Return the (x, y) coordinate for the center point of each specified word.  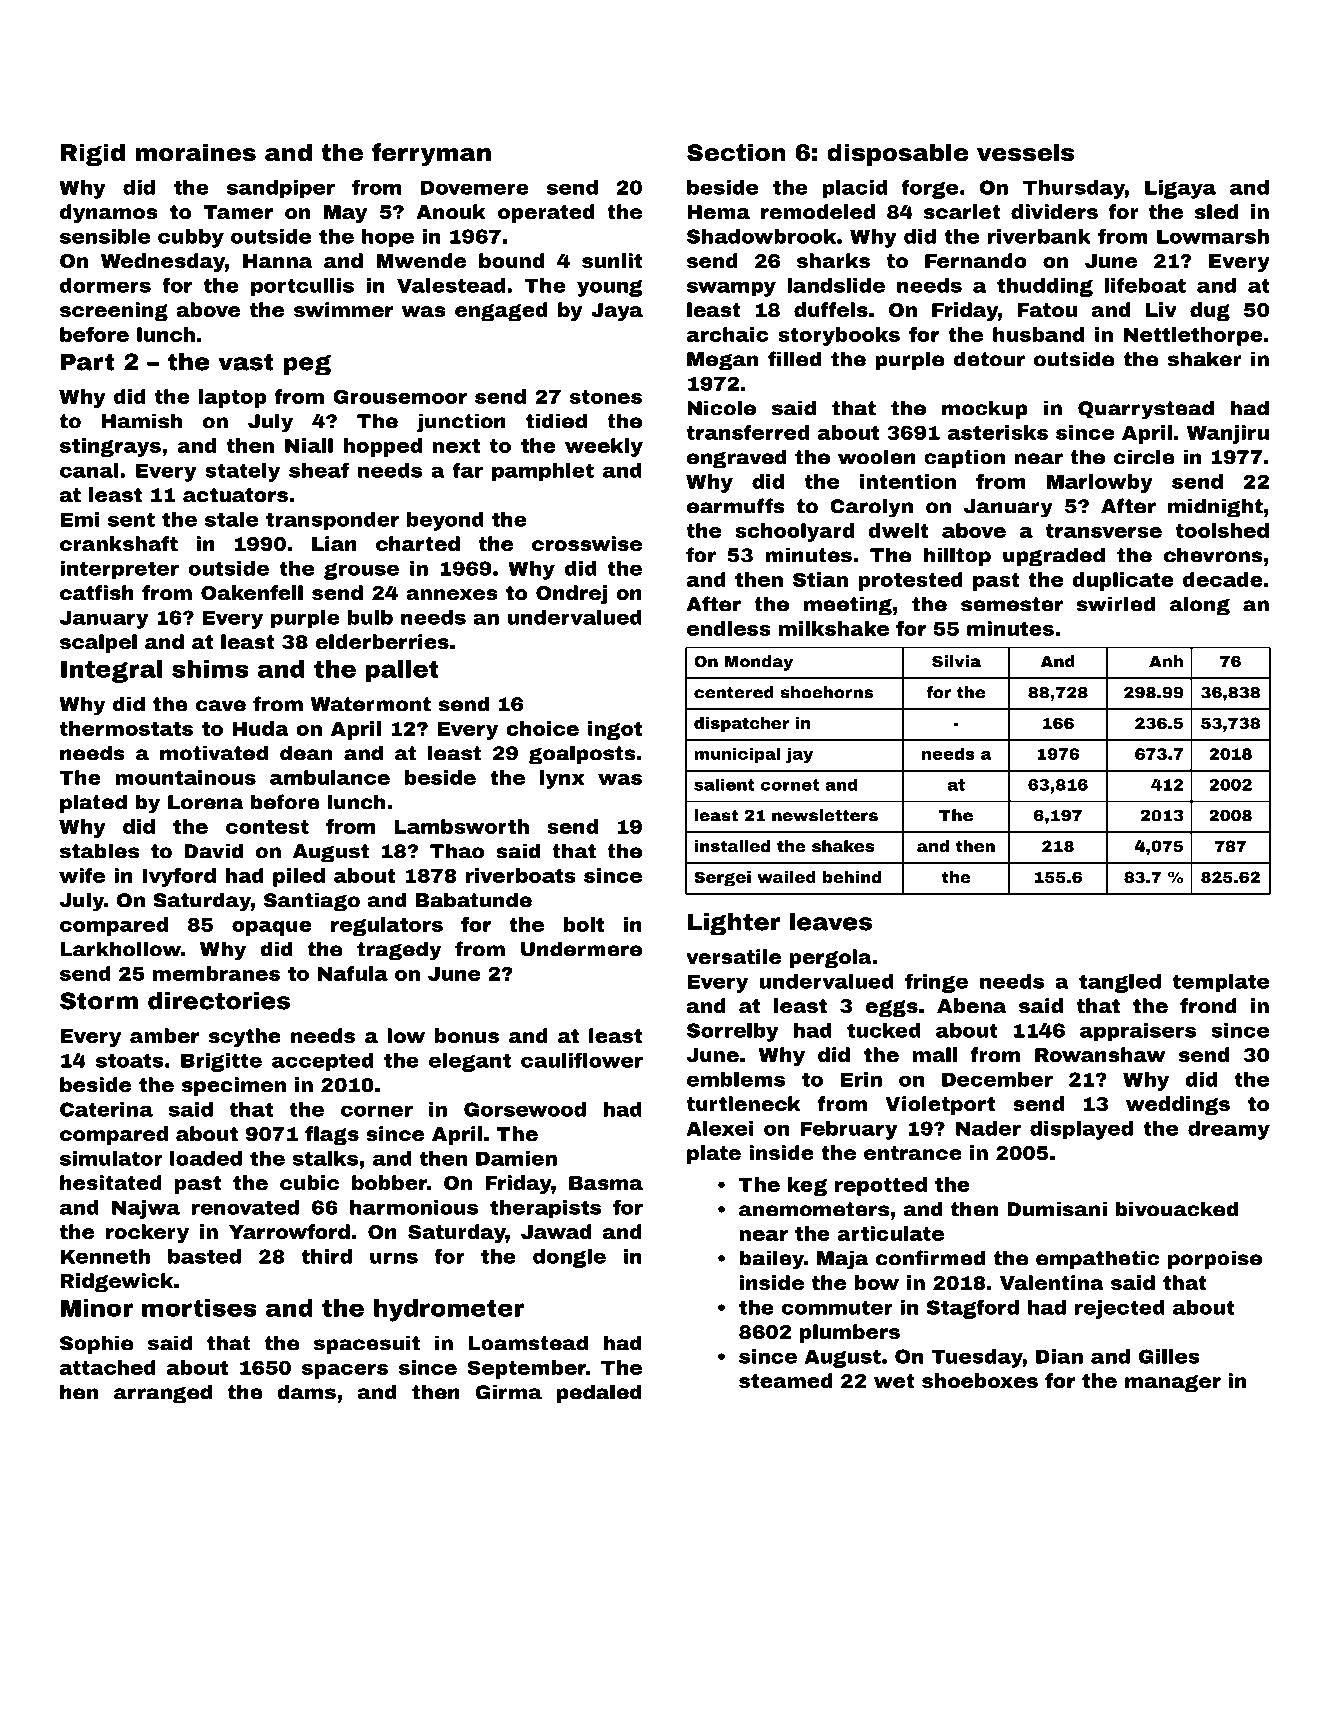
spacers (345, 1371)
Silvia (956, 661)
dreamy (1229, 1130)
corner (377, 1111)
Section (736, 152)
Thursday (1074, 189)
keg (807, 1186)
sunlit (612, 260)
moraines (195, 152)
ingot (615, 730)
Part (88, 362)
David (213, 851)
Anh (1166, 661)
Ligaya (1180, 189)
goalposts (582, 755)
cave (221, 706)
